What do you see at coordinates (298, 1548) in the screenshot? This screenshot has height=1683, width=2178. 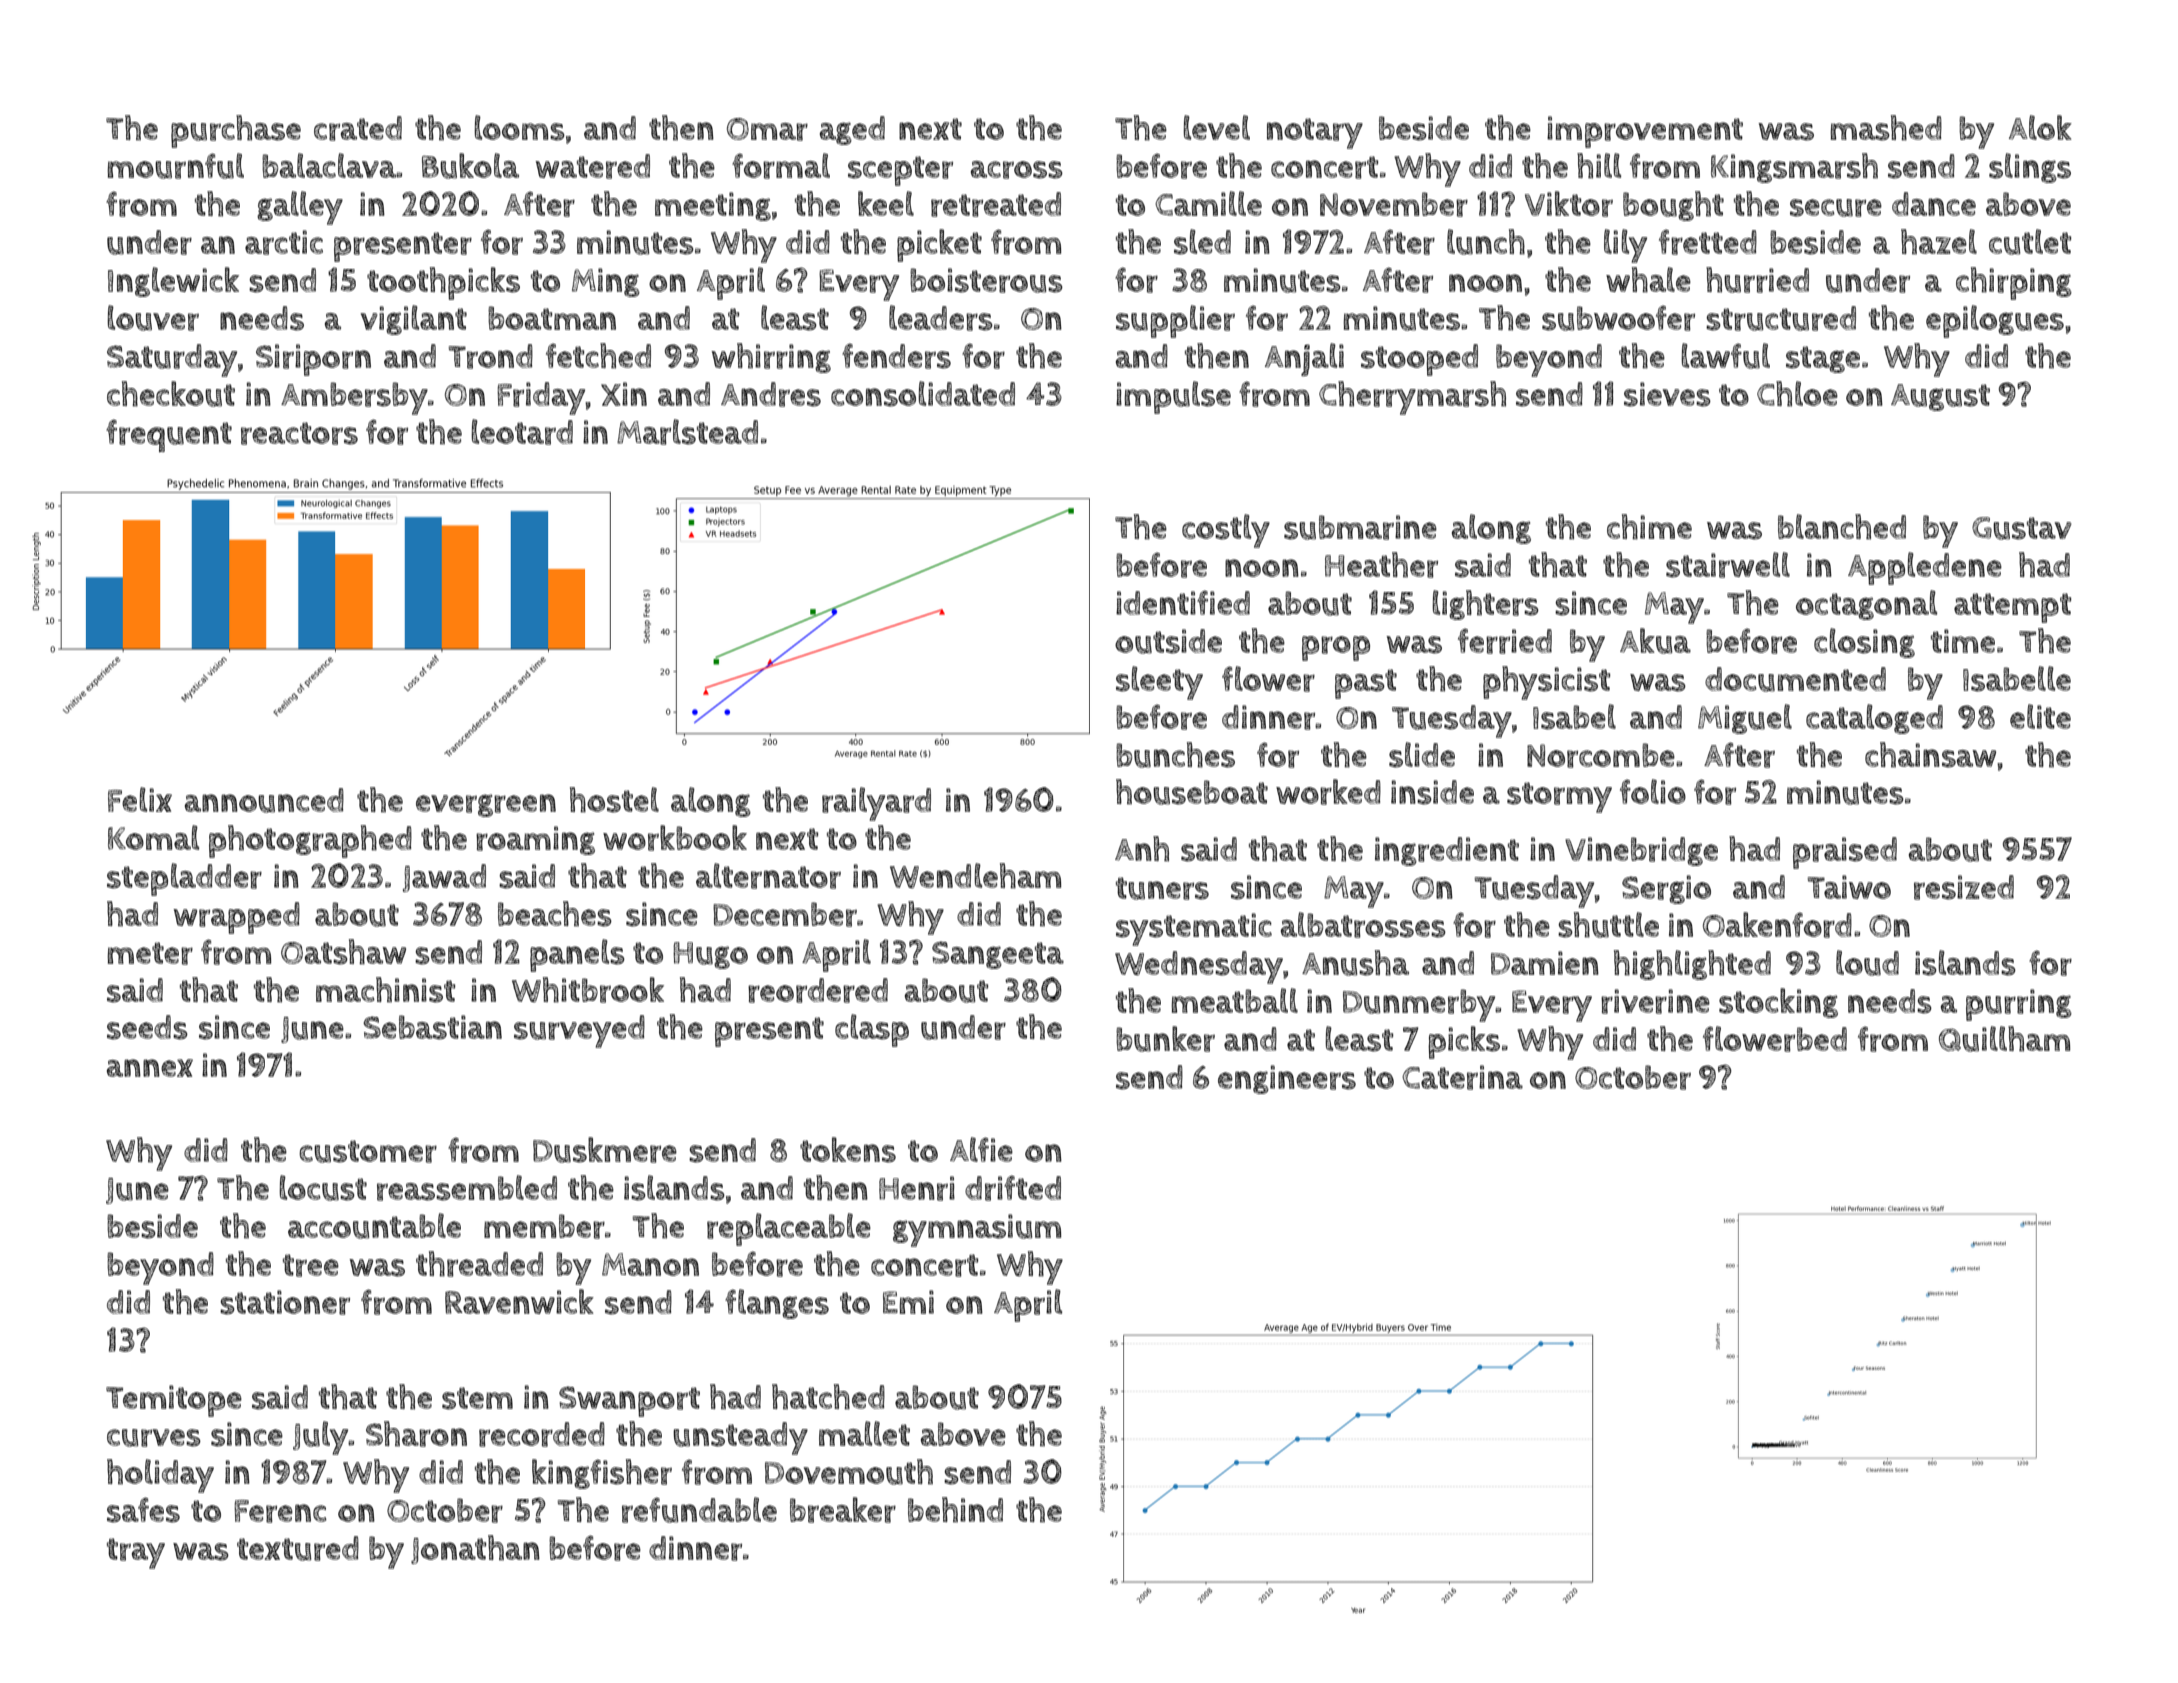 I see `textured` at bounding box center [298, 1548].
